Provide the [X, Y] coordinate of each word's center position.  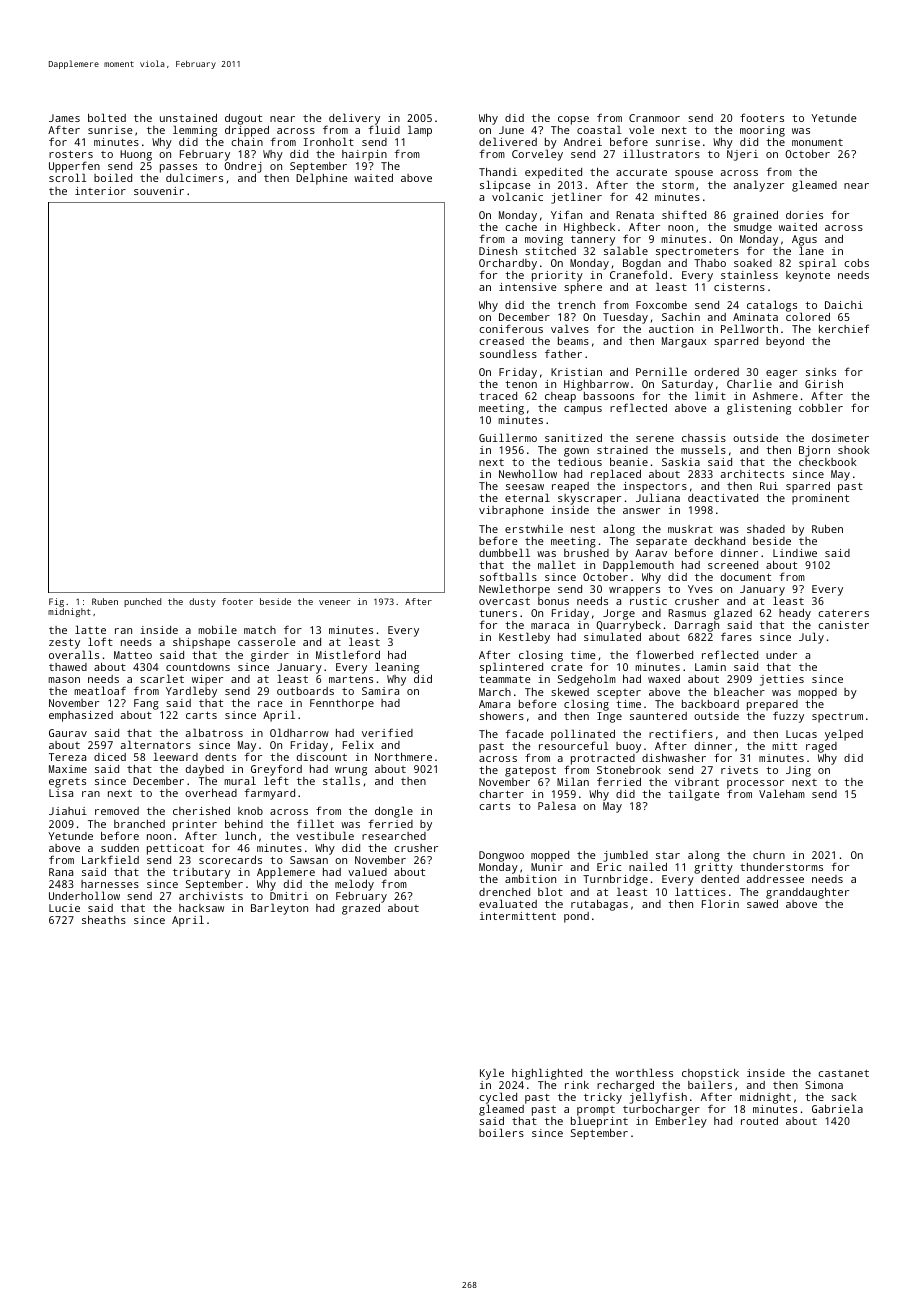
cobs [856, 263]
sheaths [104, 920]
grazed [361, 909]
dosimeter [840, 438]
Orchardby [508, 265]
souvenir [159, 191]
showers [502, 716]
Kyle [492, 1074]
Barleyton [279, 909]
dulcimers [194, 178]
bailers [710, 1084]
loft [100, 641]
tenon [521, 384]
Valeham [782, 793]
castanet [843, 1073]
